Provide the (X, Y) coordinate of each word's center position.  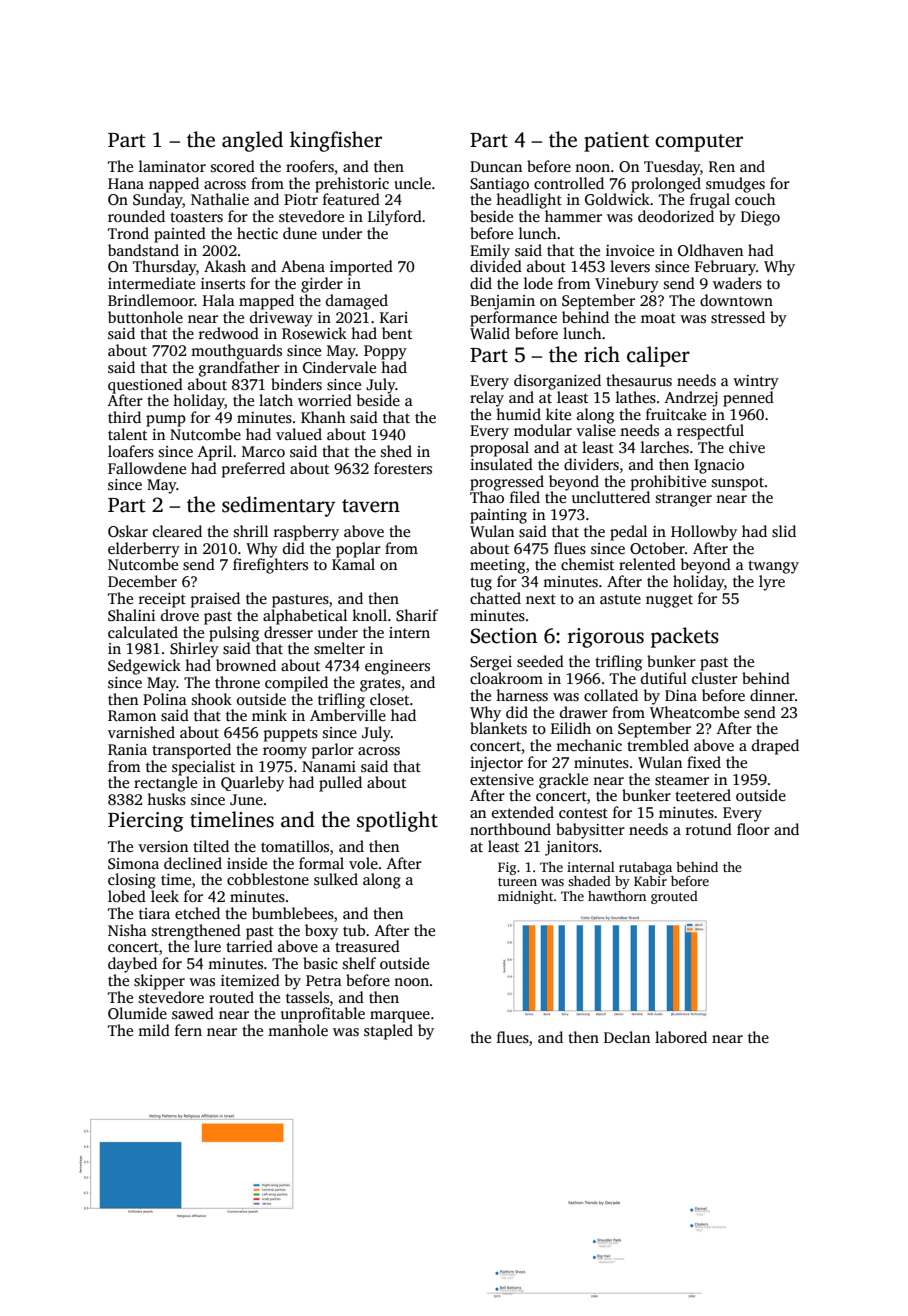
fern (188, 1030)
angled (252, 141)
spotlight (397, 821)
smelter (339, 648)
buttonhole (145, 317)
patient (616, 142)
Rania (127, 749)
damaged (357, 302)
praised (215, 600)
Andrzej (691, 399)
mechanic (589, 745)
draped (775, 747)
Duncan (496, 166)
